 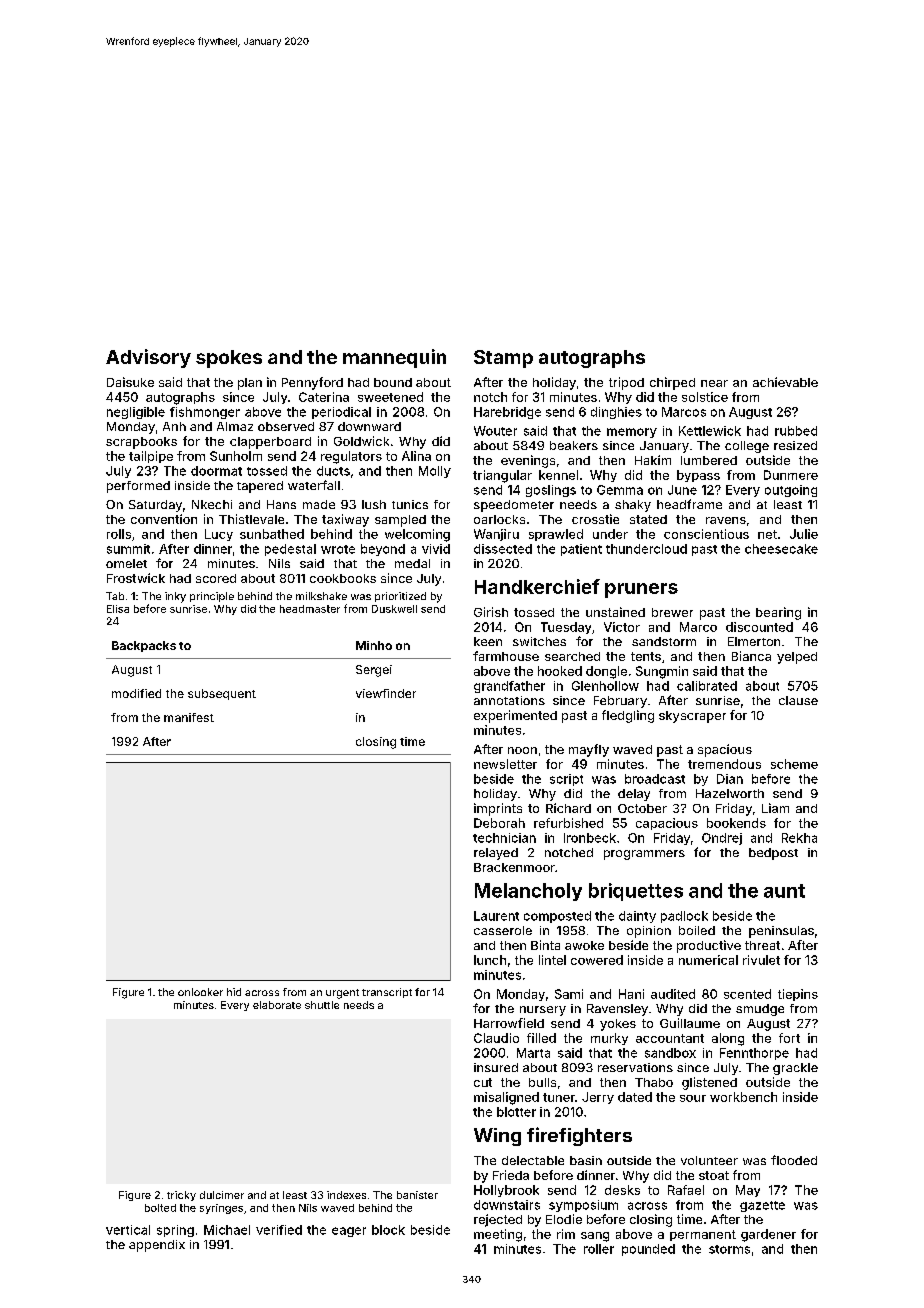 I want to click on tricky, so click(x=181, y=1196).
